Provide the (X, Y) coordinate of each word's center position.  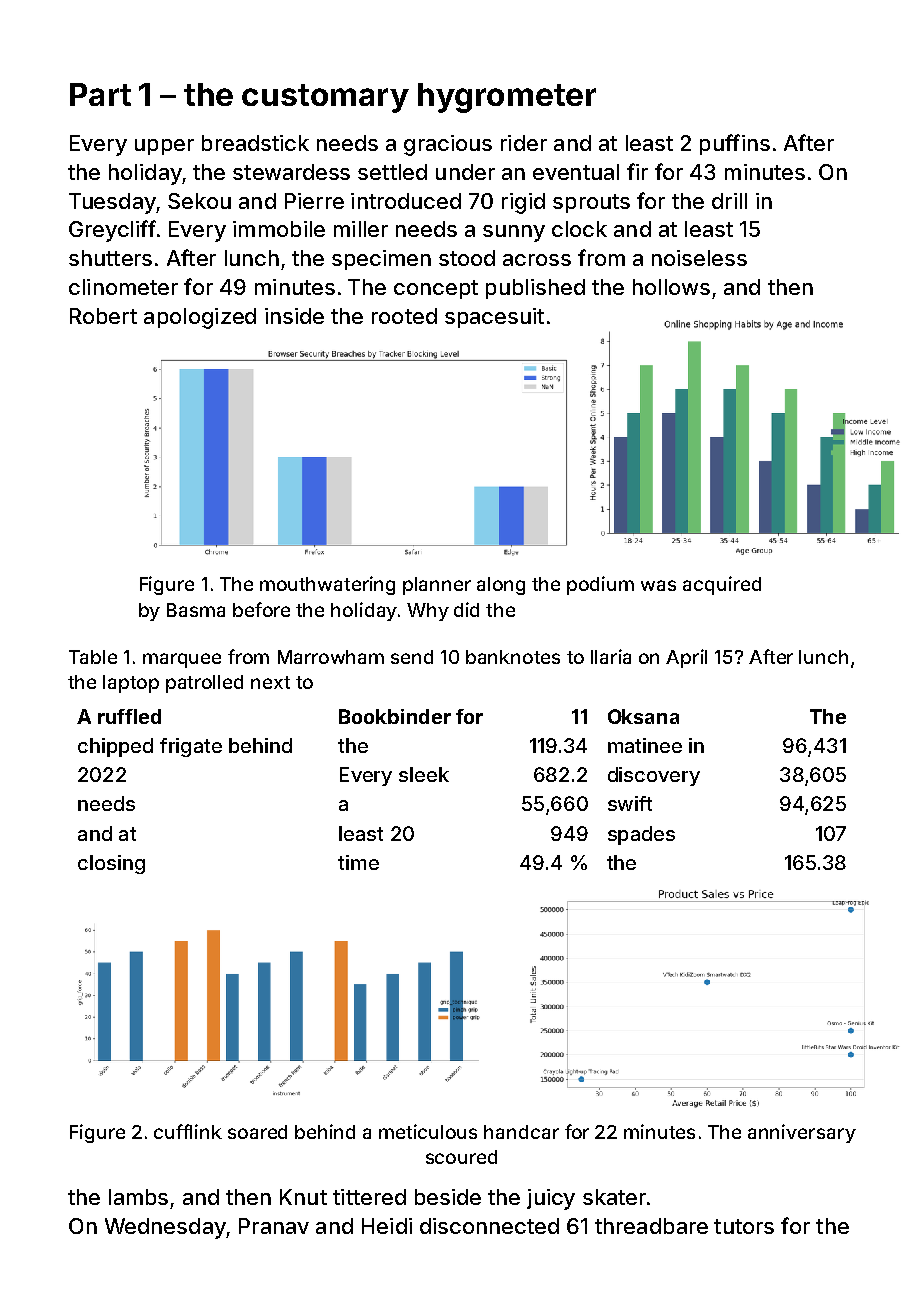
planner (437, 586)
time (358, 862)
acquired (722, 585)
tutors (744, 1226)
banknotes (513, 657)
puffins (735, 144)
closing (111, 864)
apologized (200, 318)
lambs (138, 1197)
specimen (381, 260)
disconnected (489, 1226)
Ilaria (611, 656)
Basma (196, 610)
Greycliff (112, 231)
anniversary (802, 1133)
